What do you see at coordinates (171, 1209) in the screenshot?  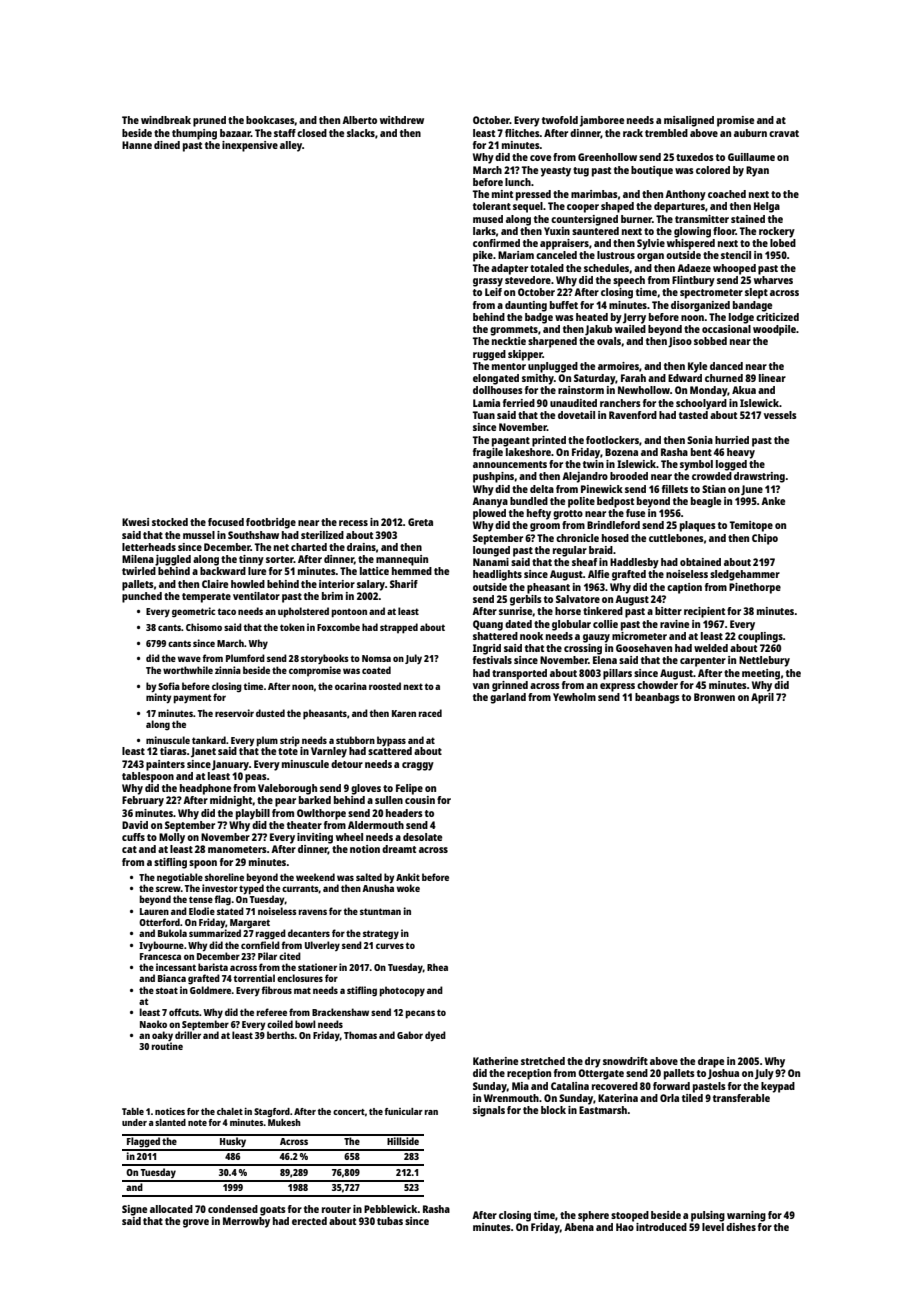 I see `allocated` at bounding box center [171, 1209].
